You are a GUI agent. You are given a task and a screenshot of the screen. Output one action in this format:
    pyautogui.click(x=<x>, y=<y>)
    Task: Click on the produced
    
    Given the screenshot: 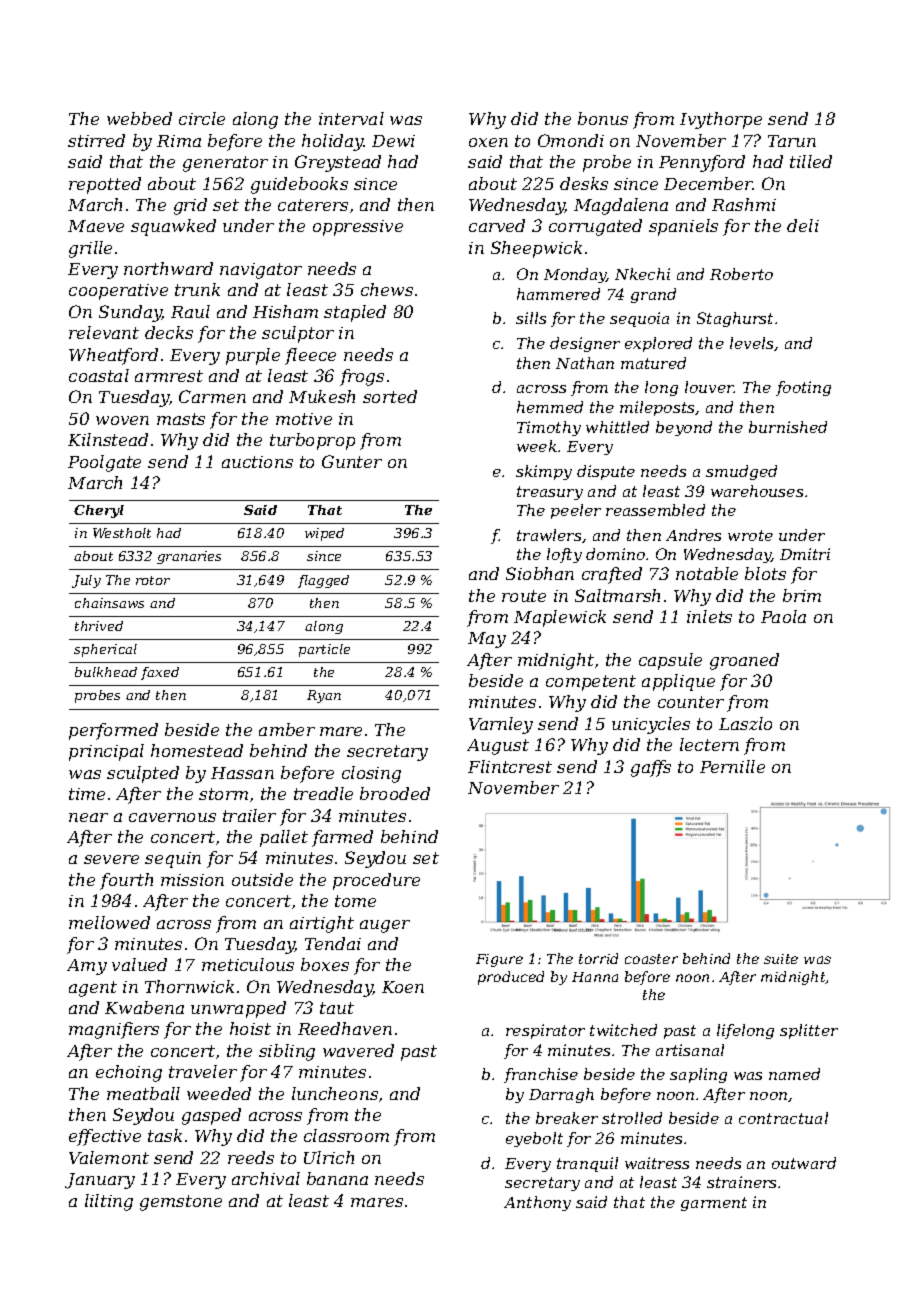 What is the action you would take?
    pyautogui.click(x=511, y=978)
